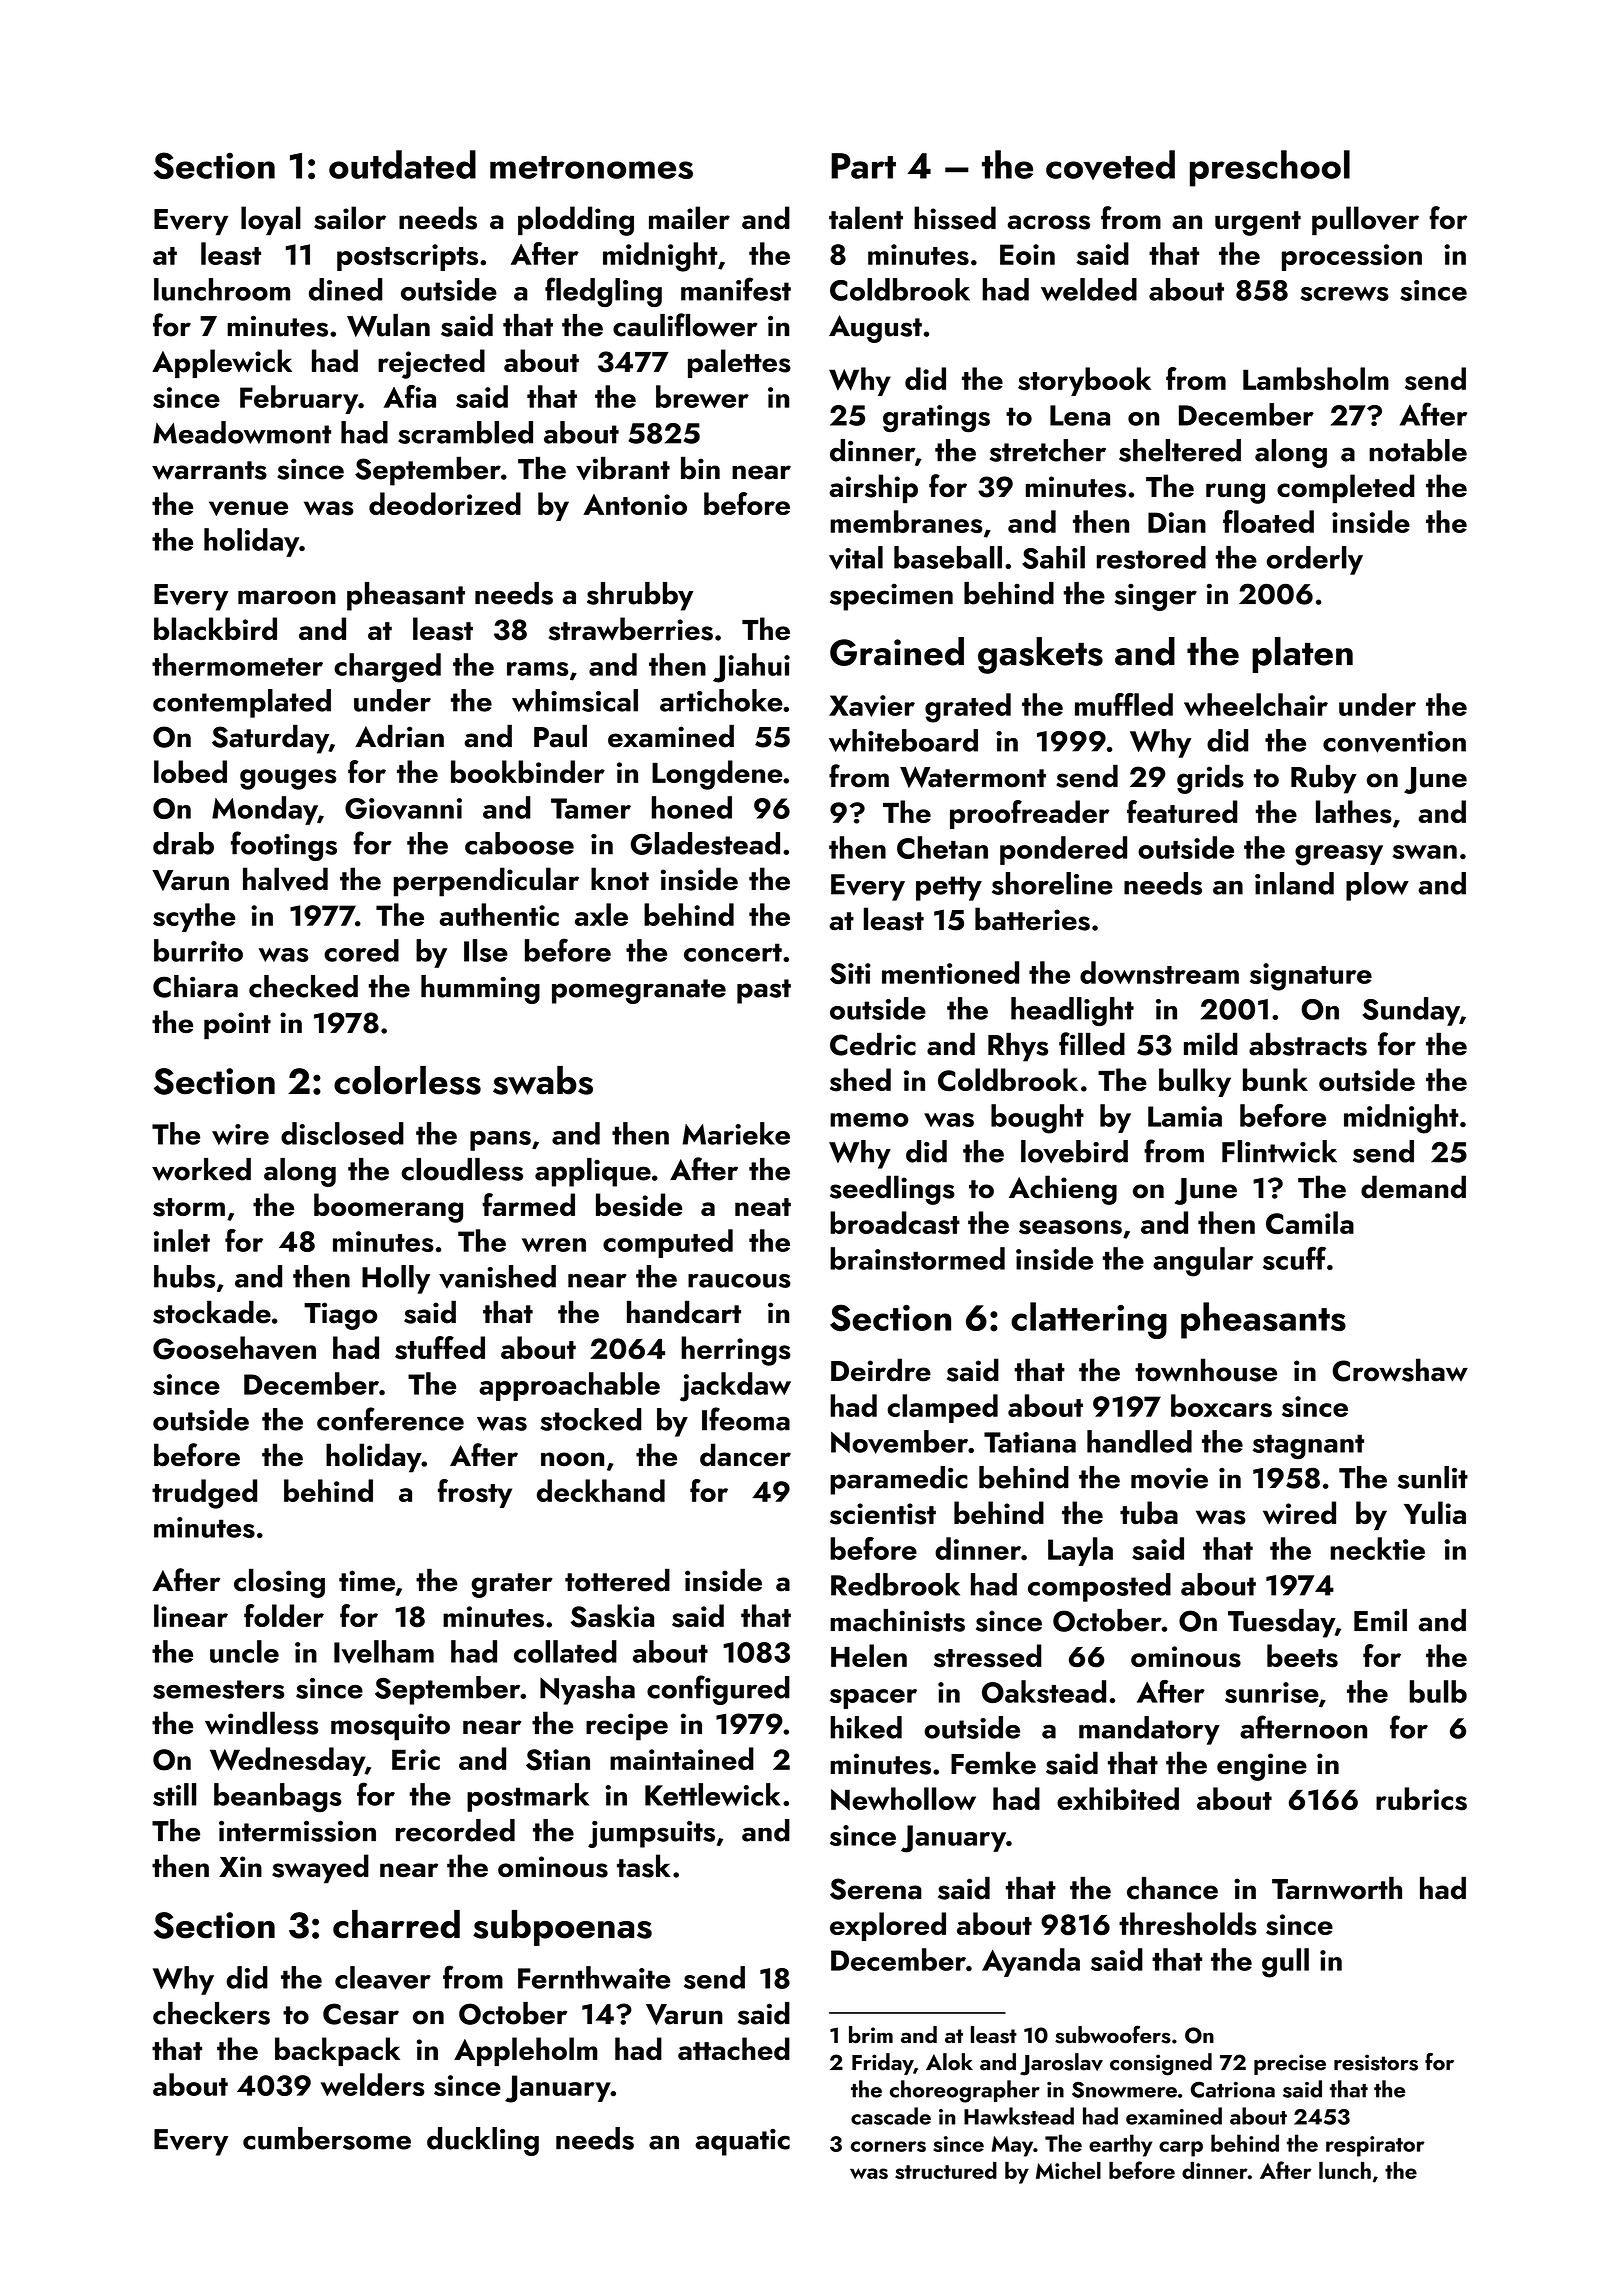  I want to click on Sunday, so click(1411, 1011).
